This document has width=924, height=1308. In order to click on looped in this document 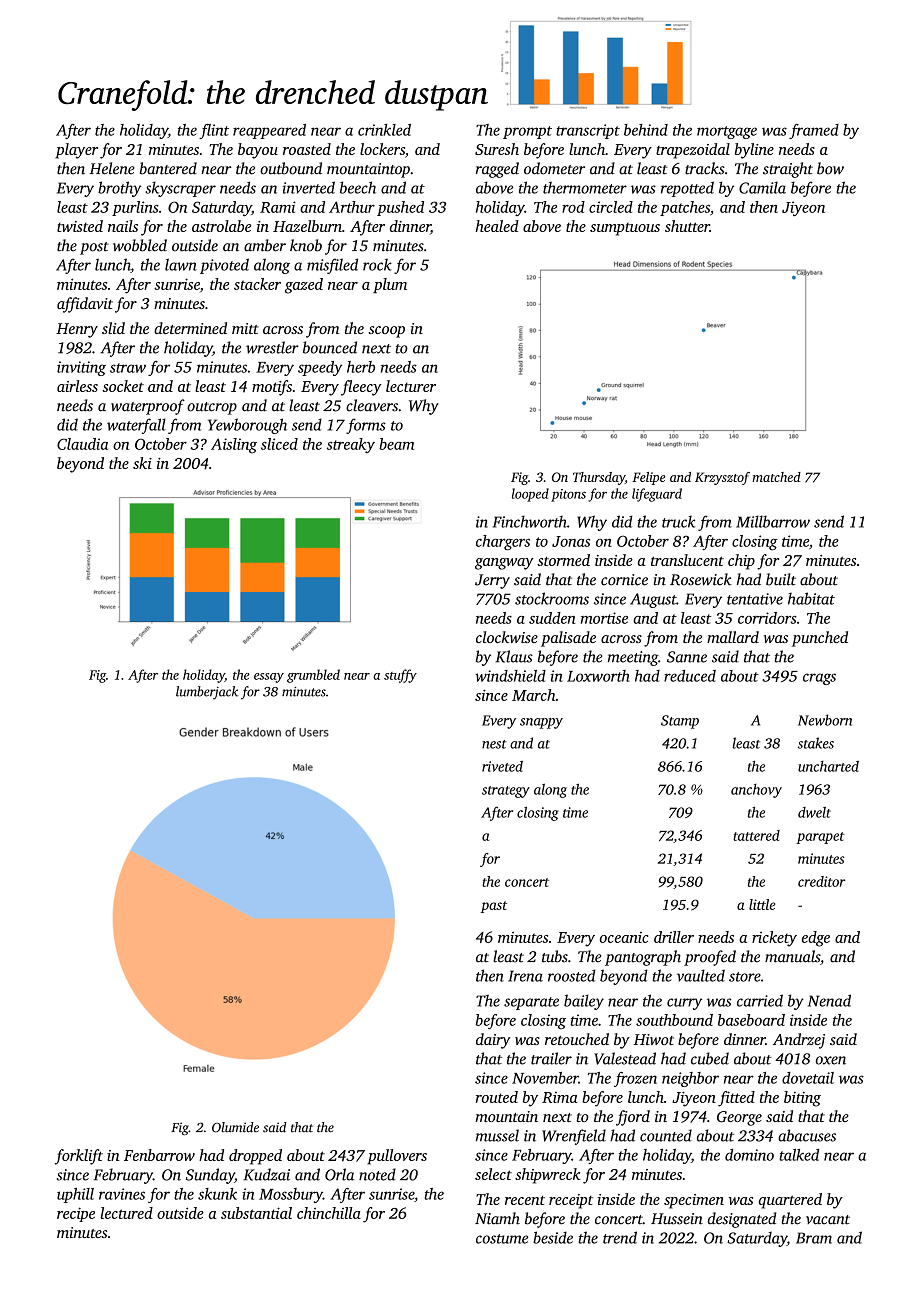, I will do `click(530, 495)`.
